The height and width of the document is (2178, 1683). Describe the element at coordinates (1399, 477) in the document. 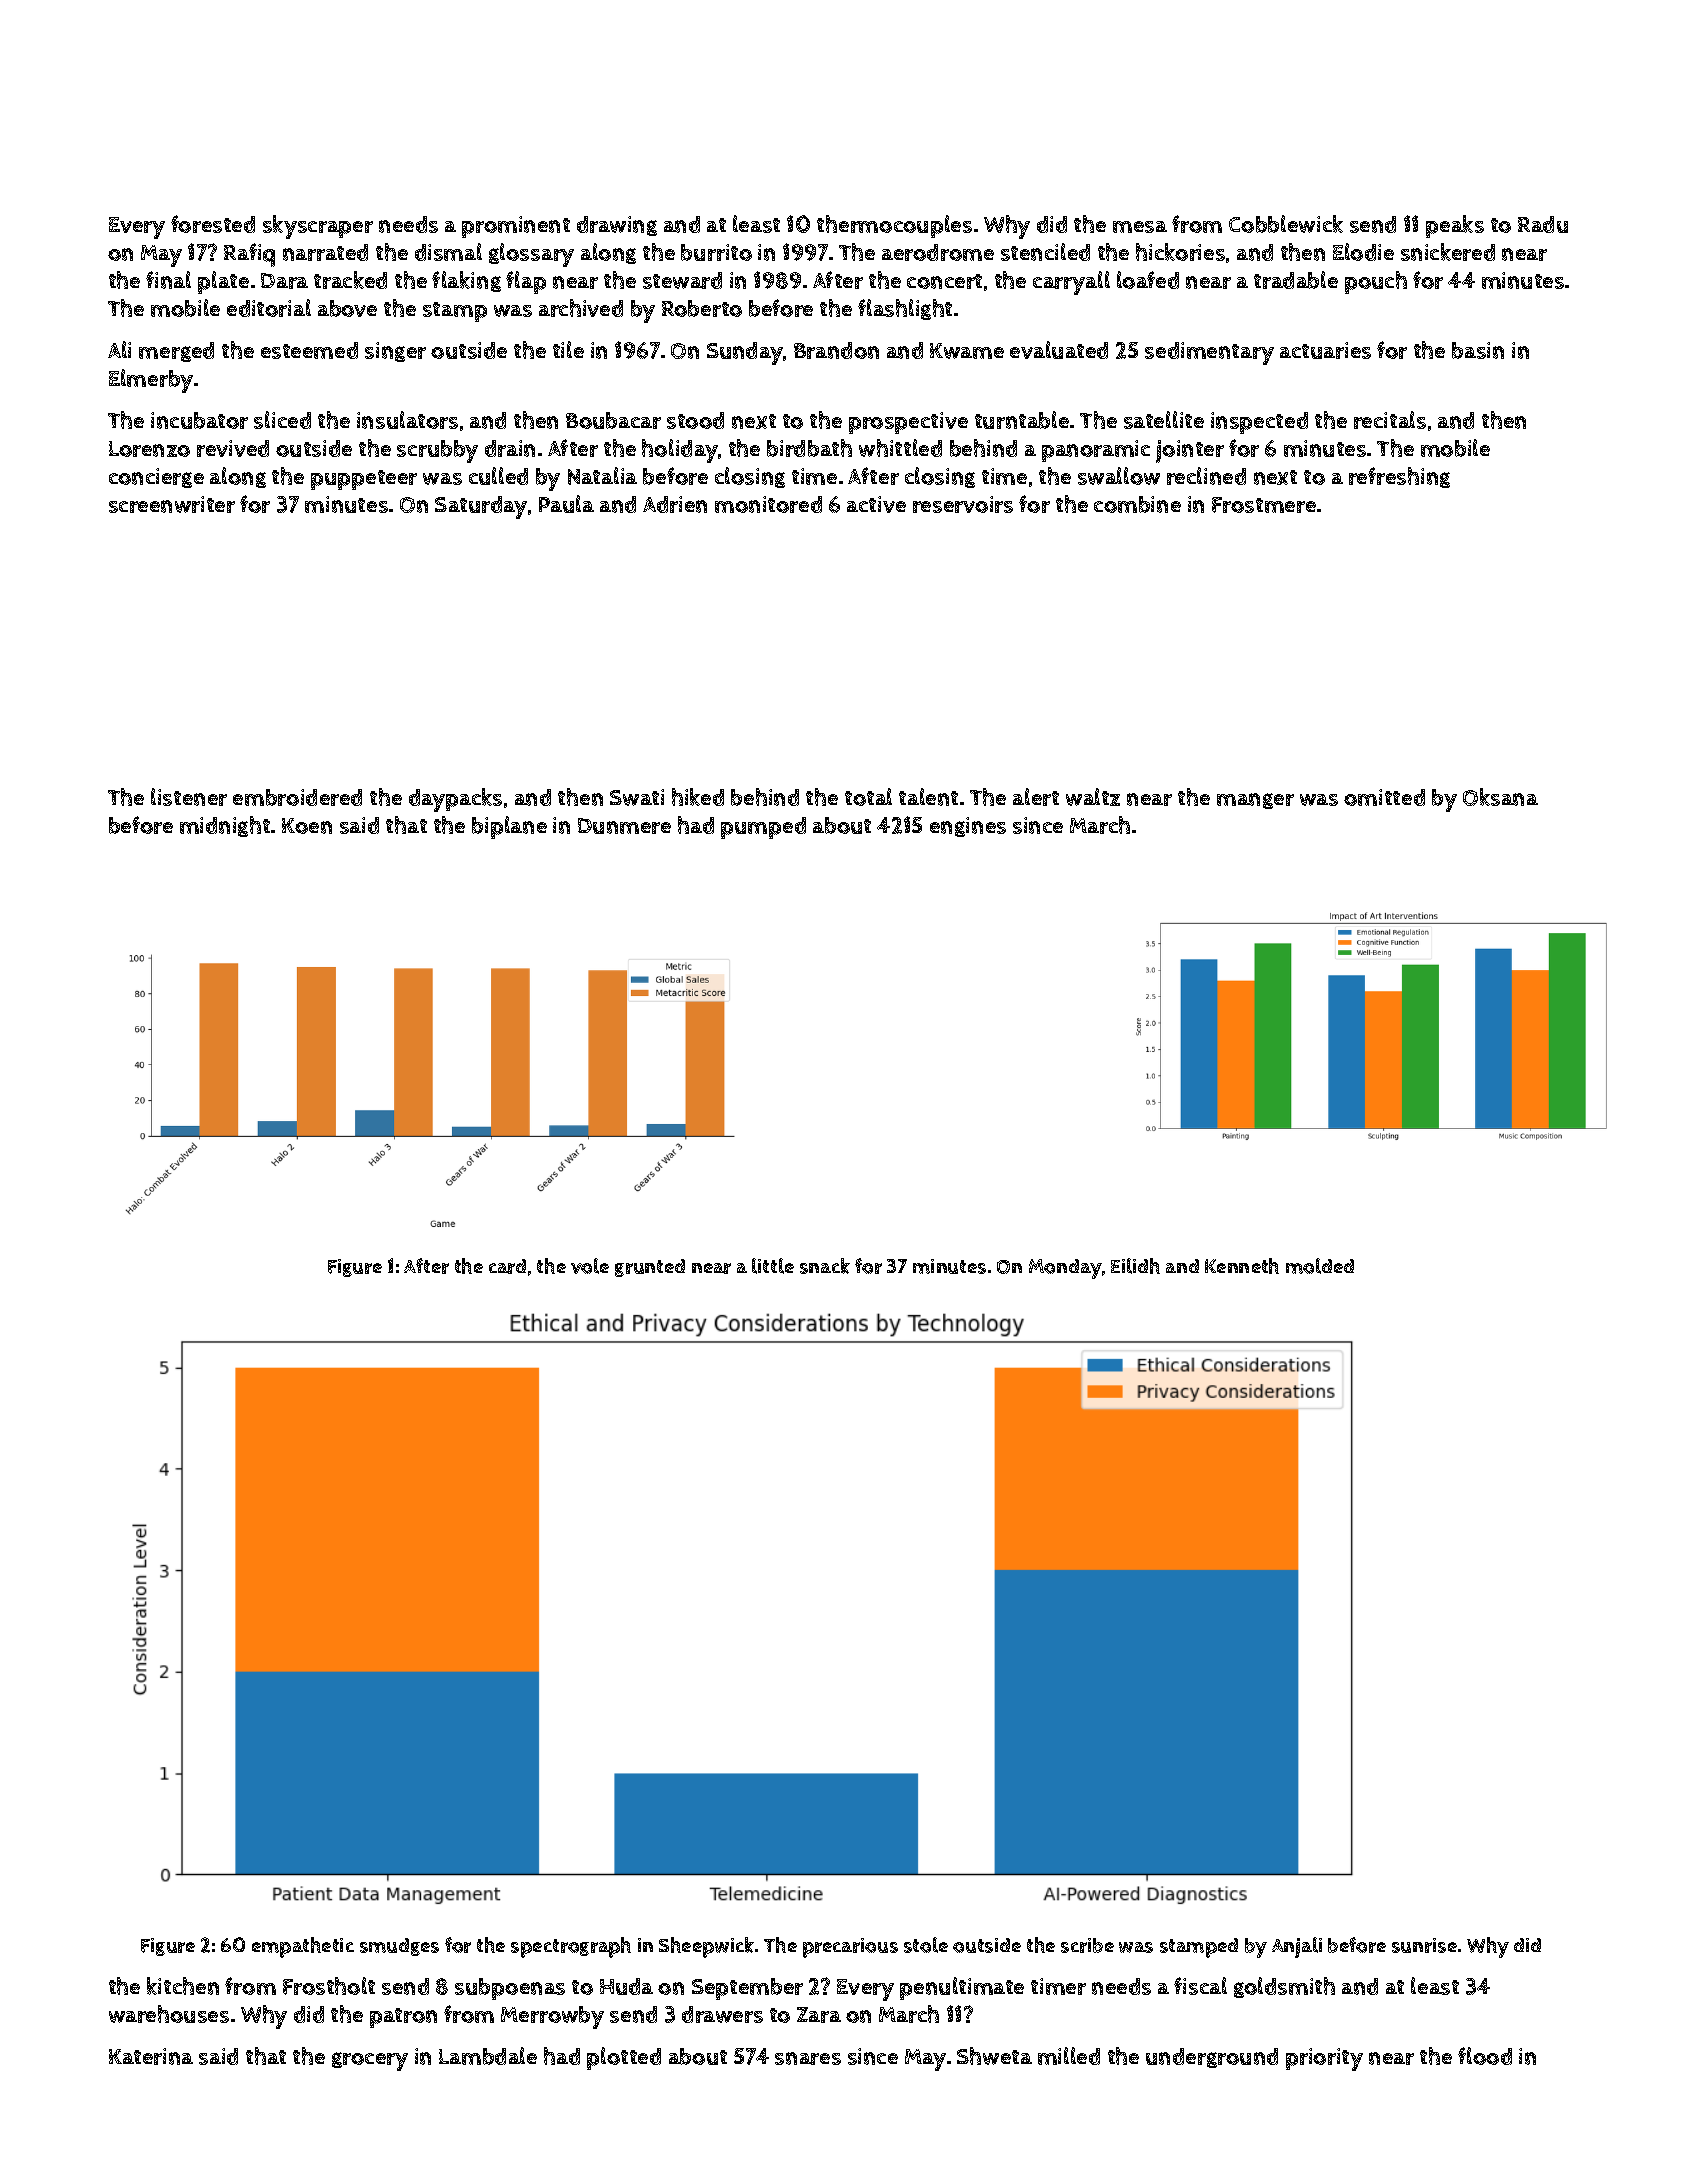

I see `refreshing` at that location.
